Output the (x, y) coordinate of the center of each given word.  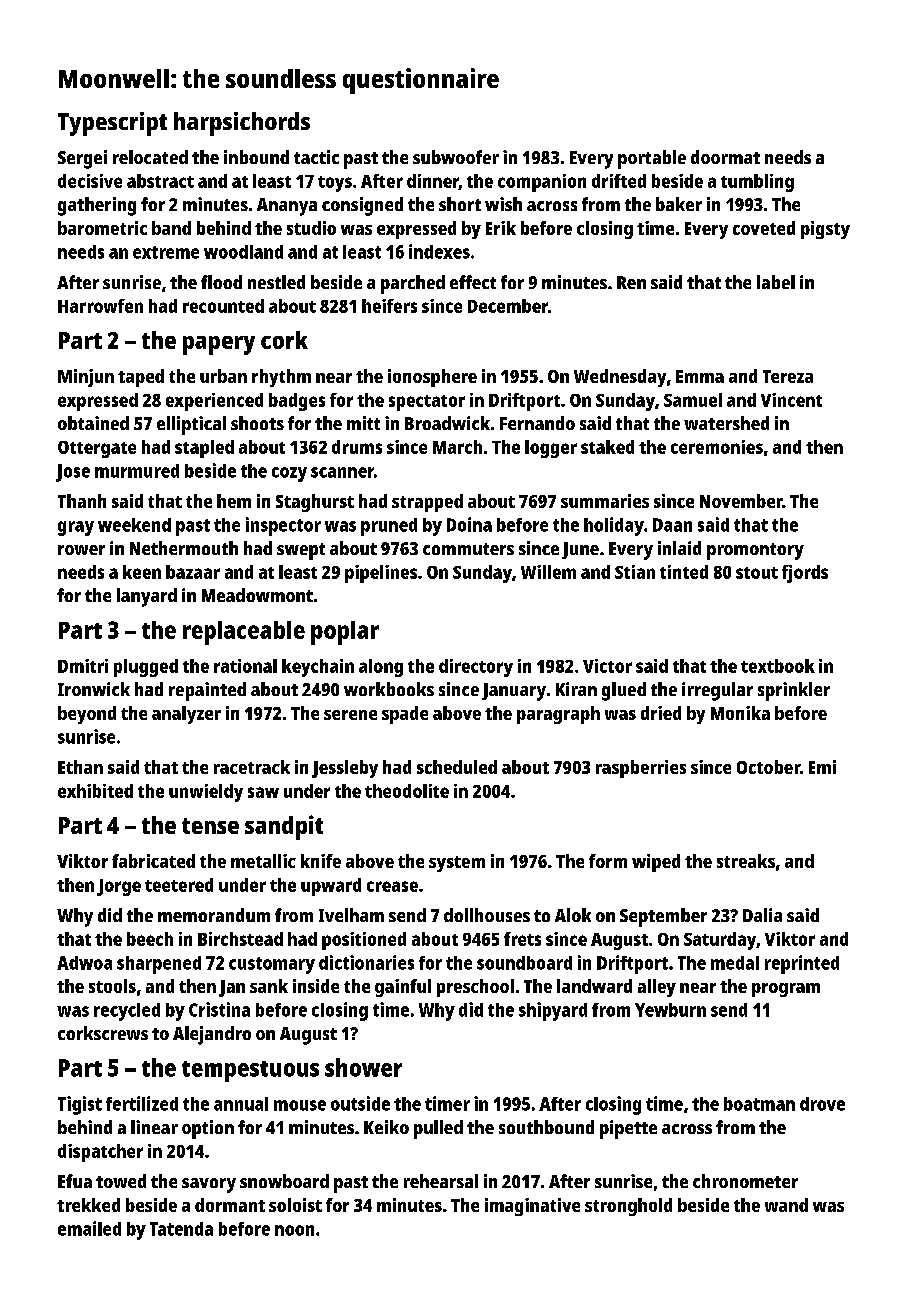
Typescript (112, 124)
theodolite (407, 791)
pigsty (825, 230)
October (768, 767)
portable (652, 159)
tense (210, 826)
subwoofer (456, 157)
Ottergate (97, 449)
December (508, 306)
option (208, 1129)
